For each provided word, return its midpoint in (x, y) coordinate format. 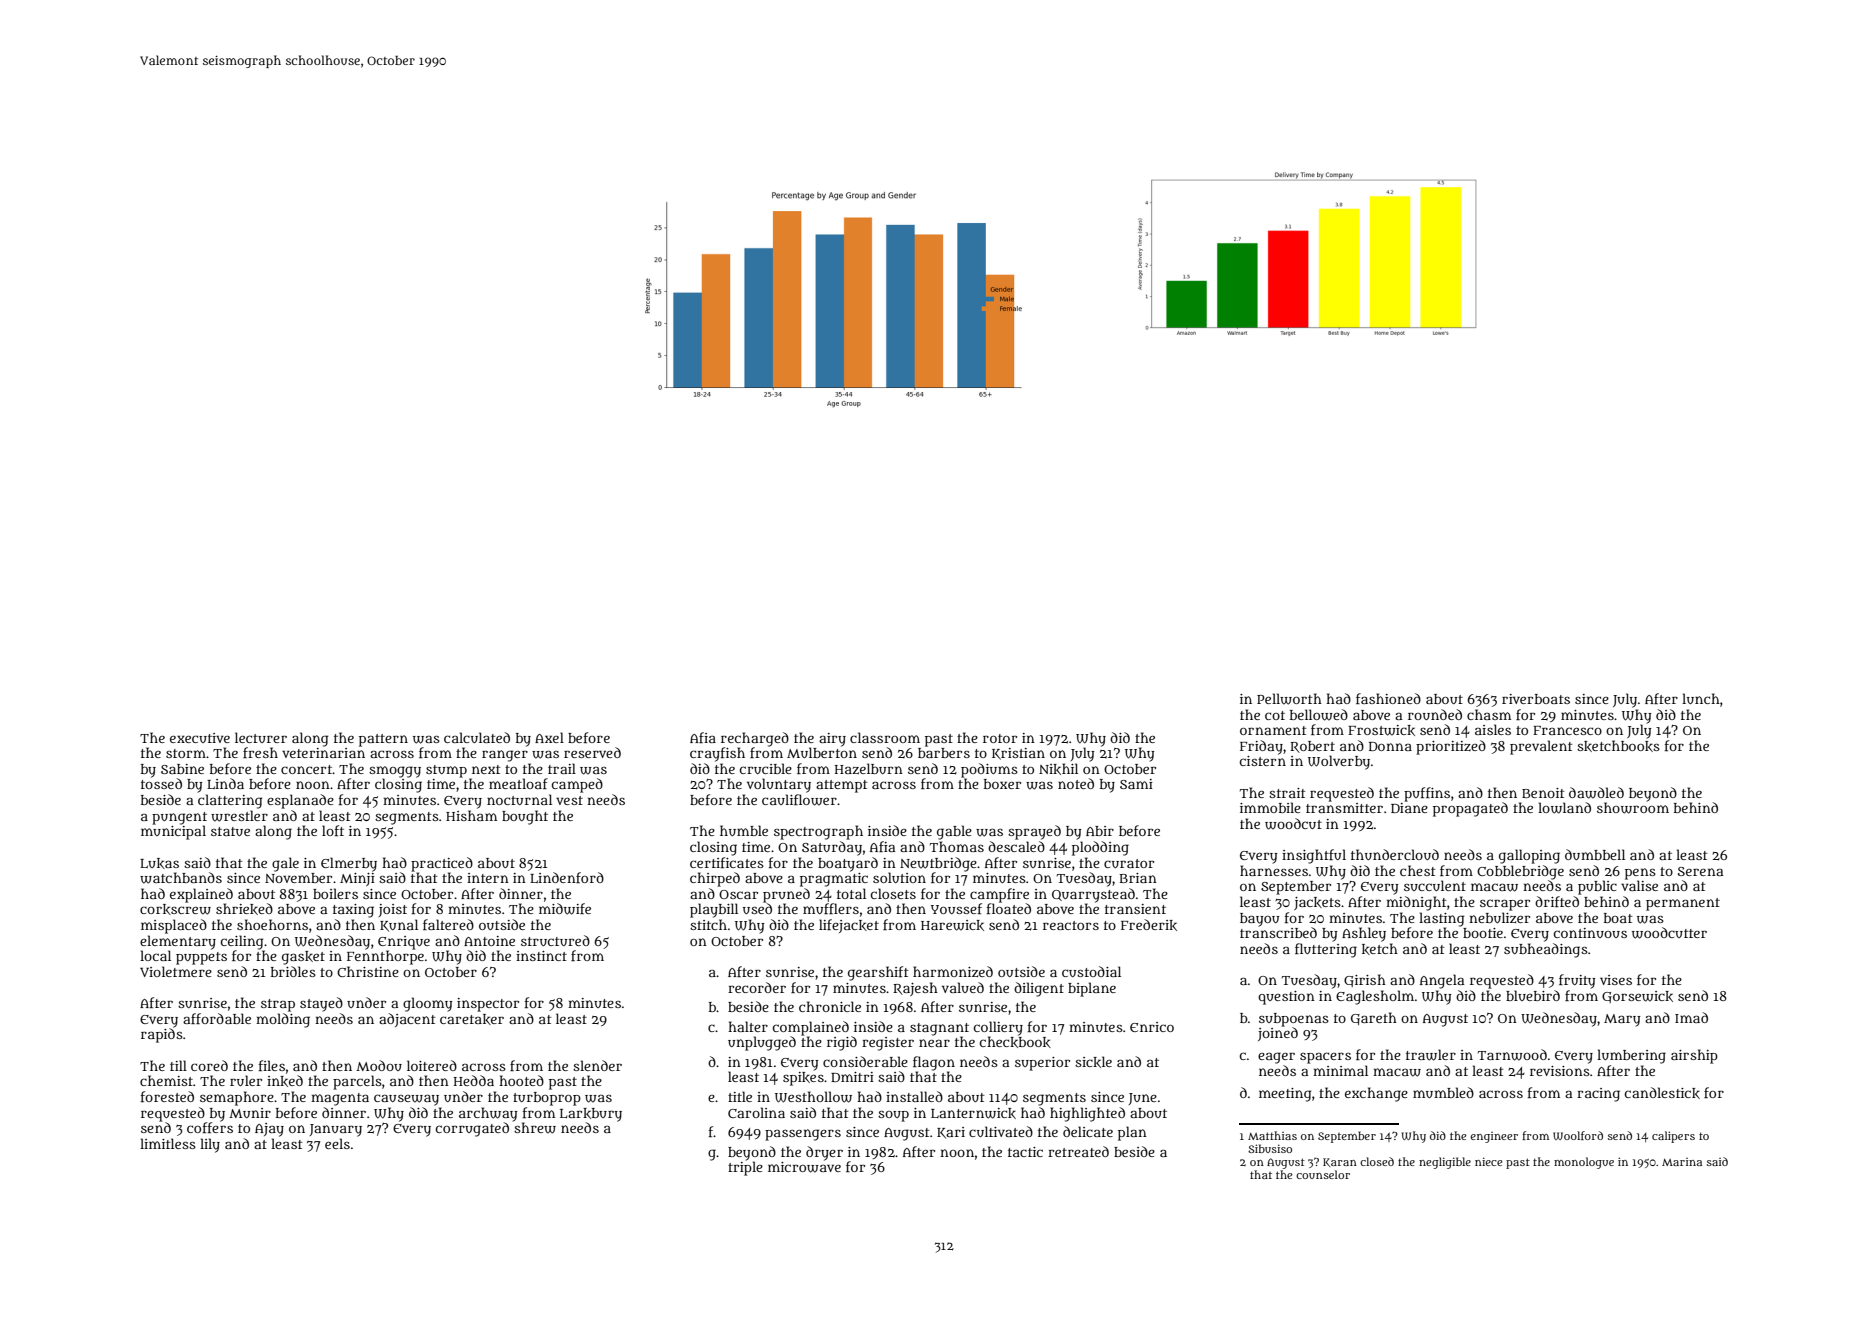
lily (210, 1145)
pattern (383, 740)
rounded (1435, 714)
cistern (1263, 761)
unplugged (762, 1043)
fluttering (1326, 950)
